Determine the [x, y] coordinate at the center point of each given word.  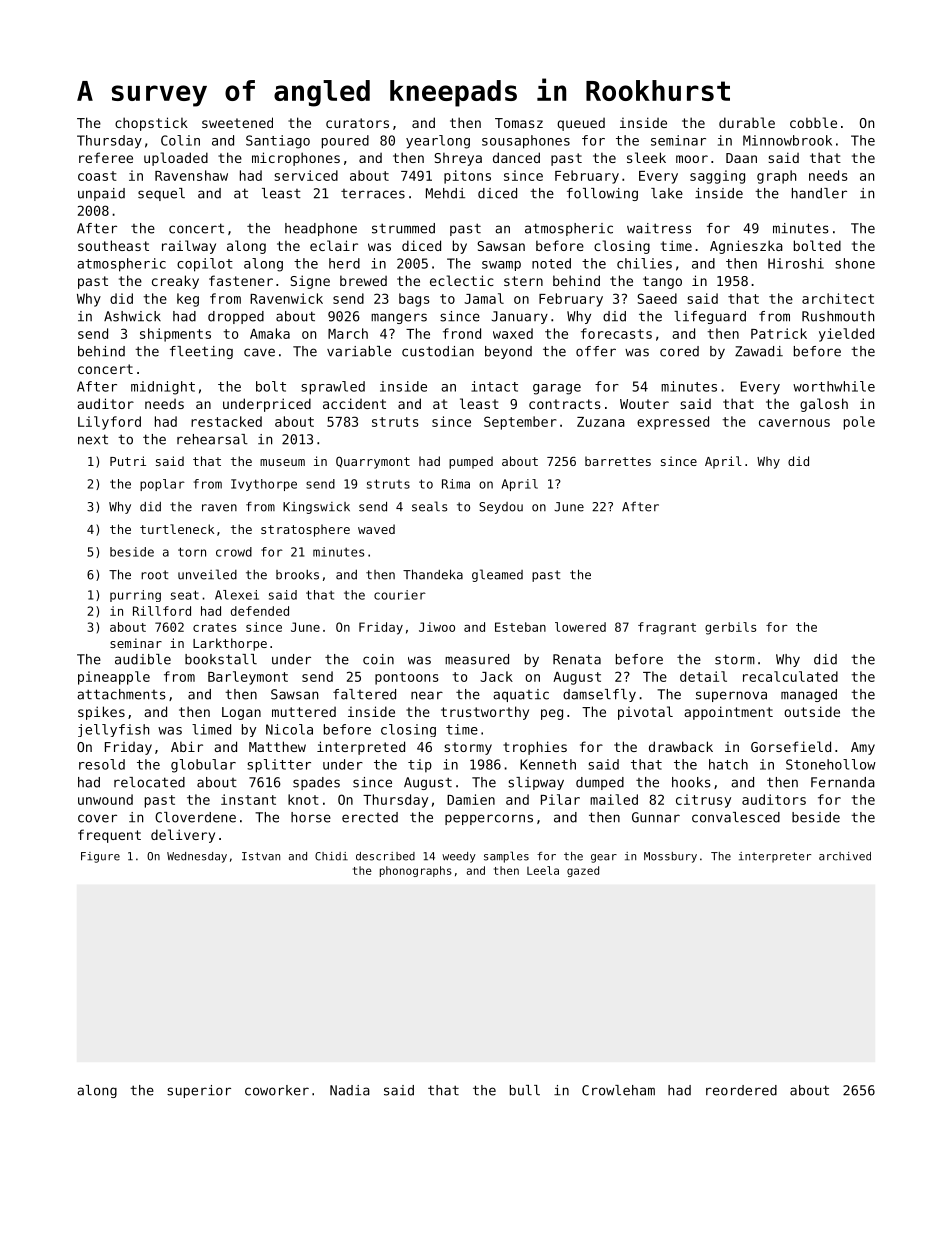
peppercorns [489, 819]
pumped [471, 462]
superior [199, 1091]
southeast [113, 245]
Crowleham [618, 1090]
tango [662, 282]
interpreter [775, 857]
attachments [121, 694]
